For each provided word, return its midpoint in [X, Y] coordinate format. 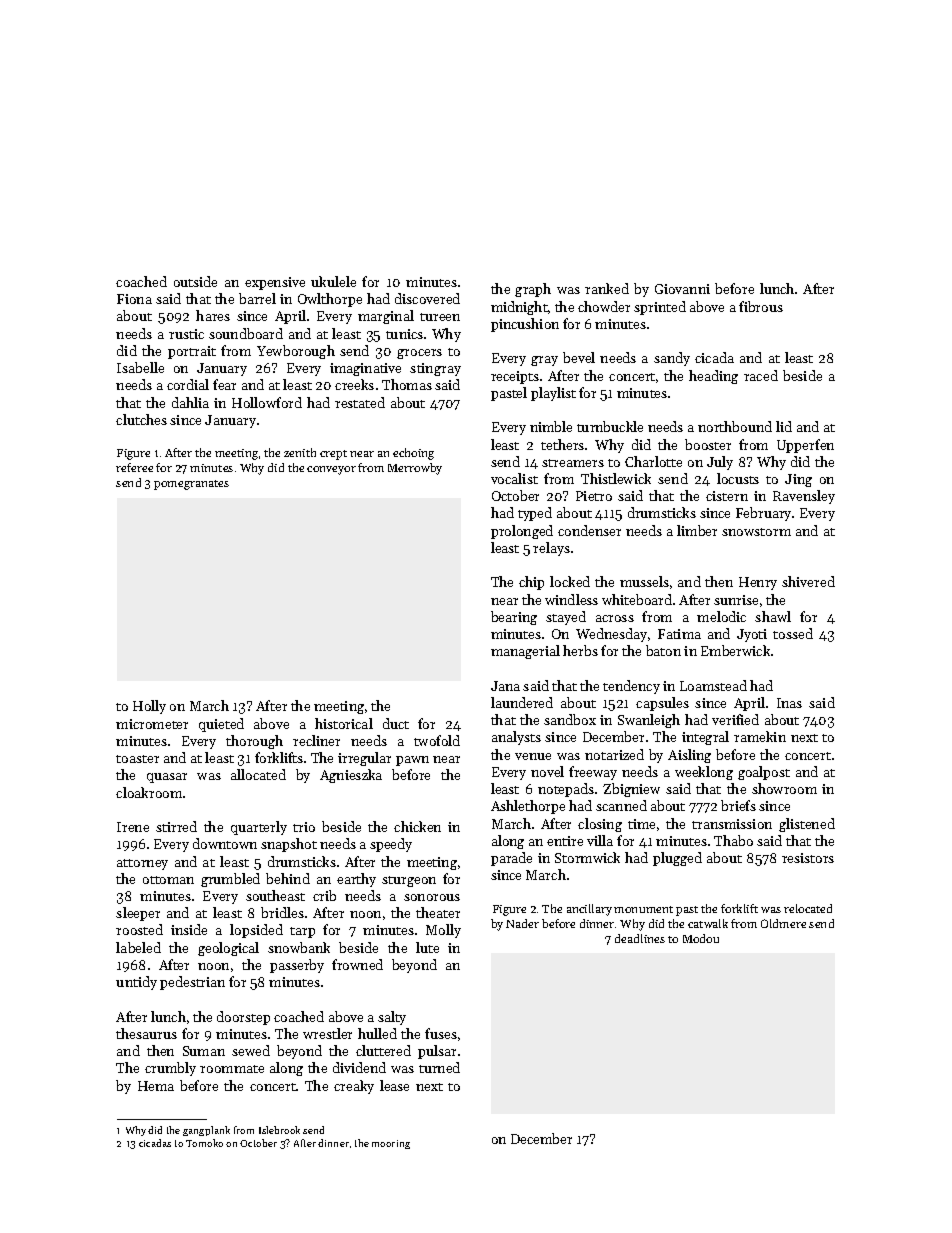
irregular [364, 759]
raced [761, 375]
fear [224, 384]
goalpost [764, 773]
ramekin [760, 736]
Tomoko [204, 1143]
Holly [149, 707]
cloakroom [149, 792]
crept [333, 455]
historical [344, 723]
